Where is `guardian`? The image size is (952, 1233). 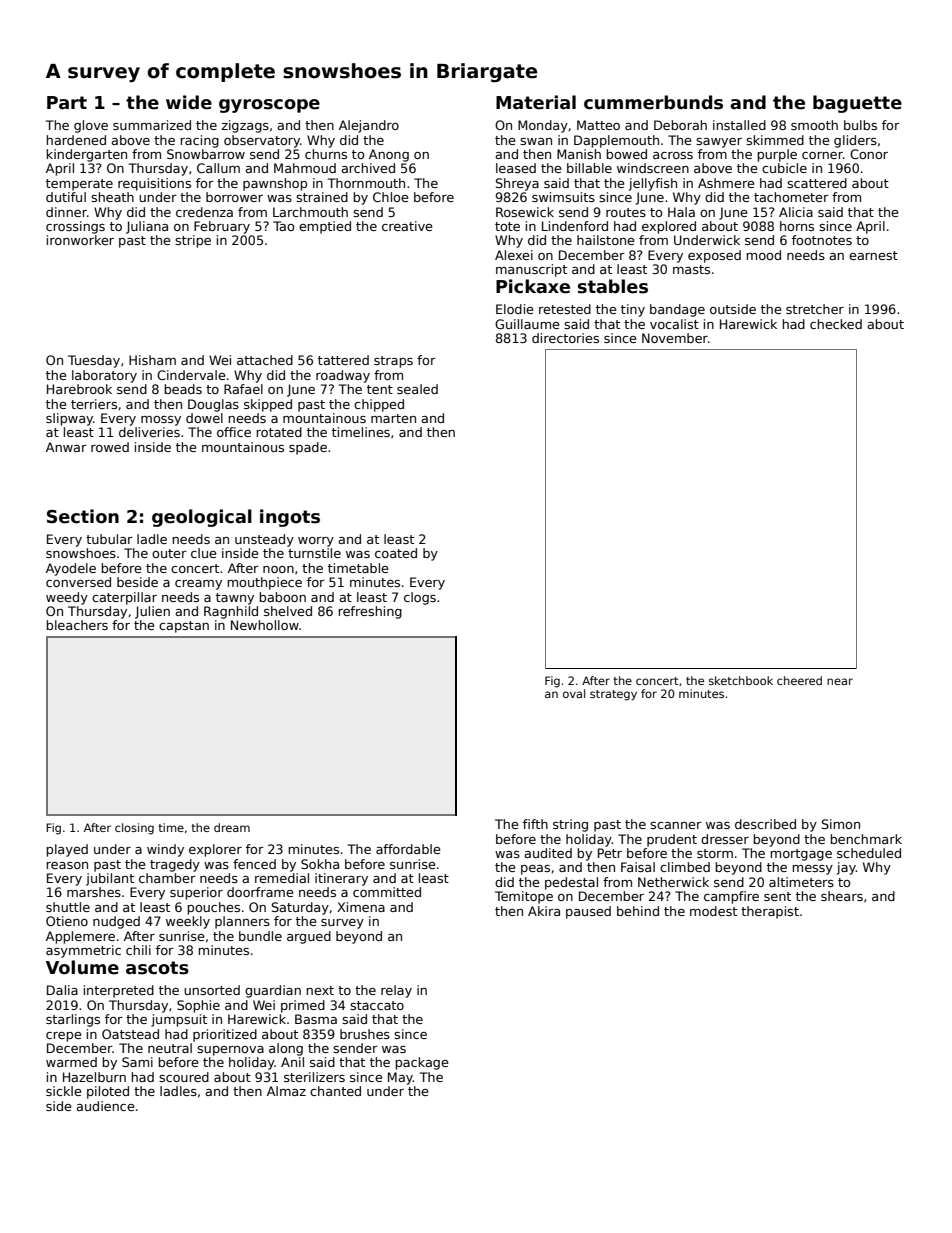
guardian is located at coordinates (273, 991).
